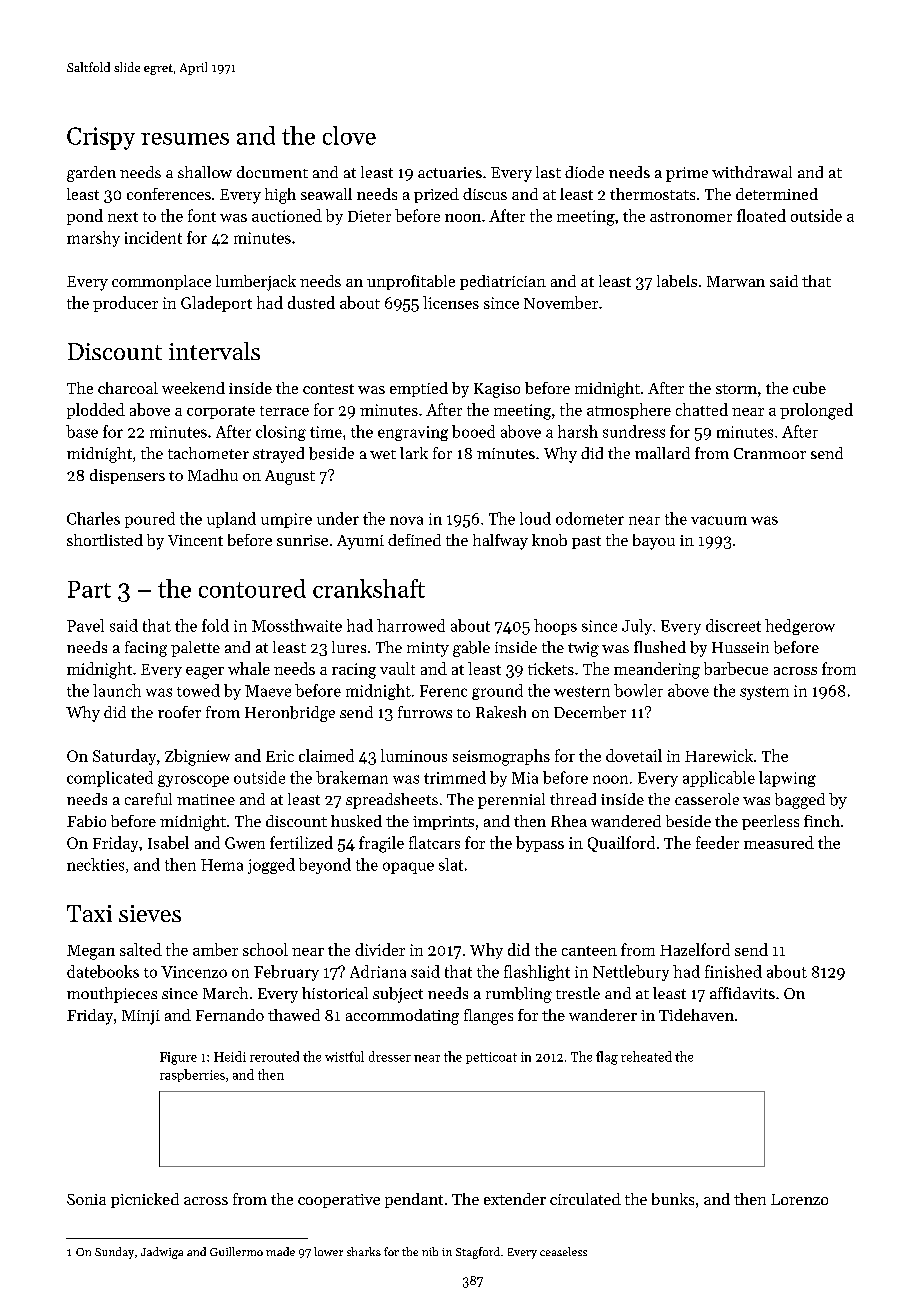 The image size is (924, 1314). What do you see at coordinates (584, 172) in the screenshot?
I see `diode` at bounding box center [584, 172].
